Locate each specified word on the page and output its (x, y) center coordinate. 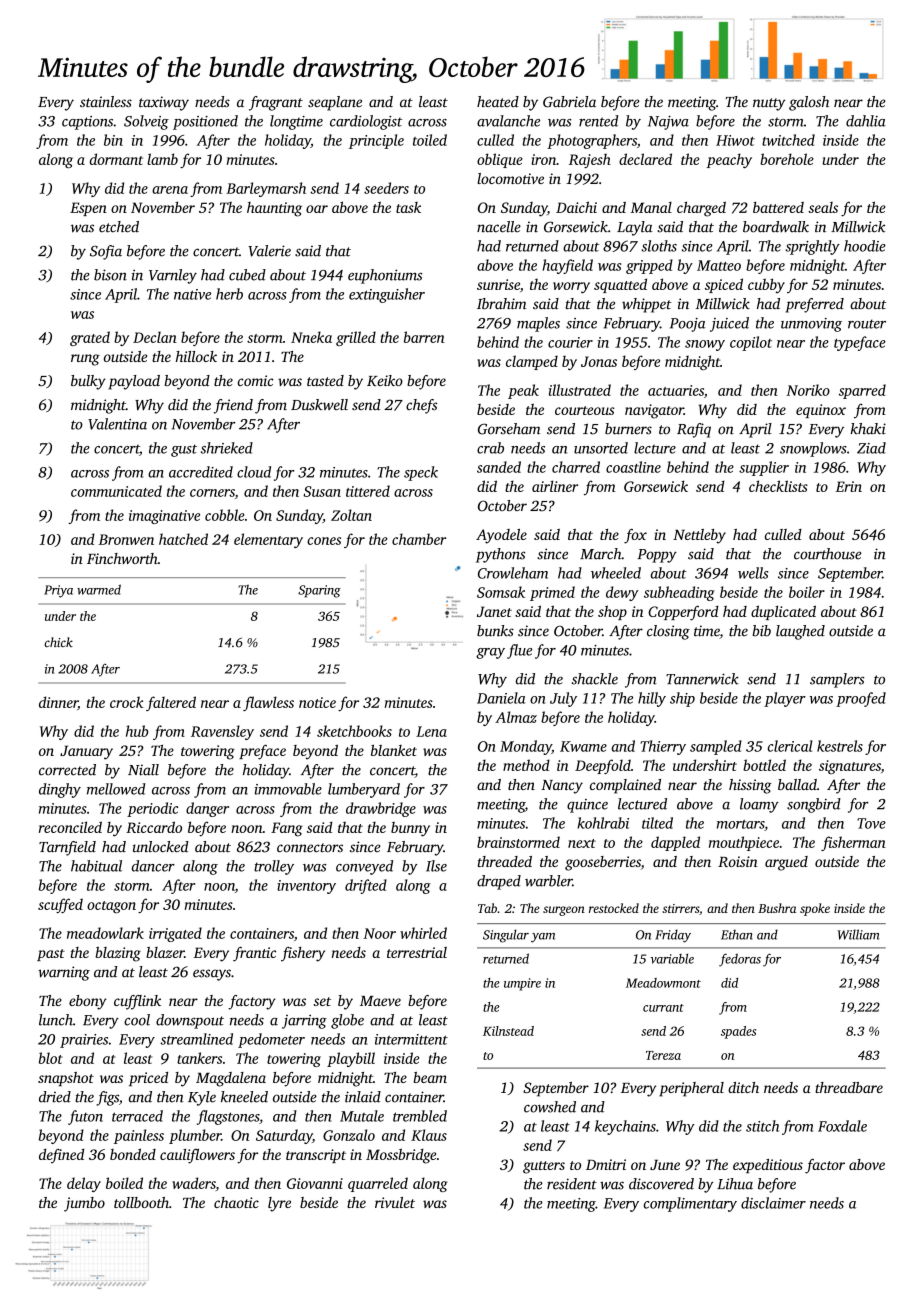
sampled (716, 747)
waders (194, 1183)
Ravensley (222, 732)
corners (212, 493)
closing (668, 632)
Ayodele (501, 536)
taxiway (164, 103)
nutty (769, 104)
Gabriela (569, 102)
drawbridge (381, 809)
